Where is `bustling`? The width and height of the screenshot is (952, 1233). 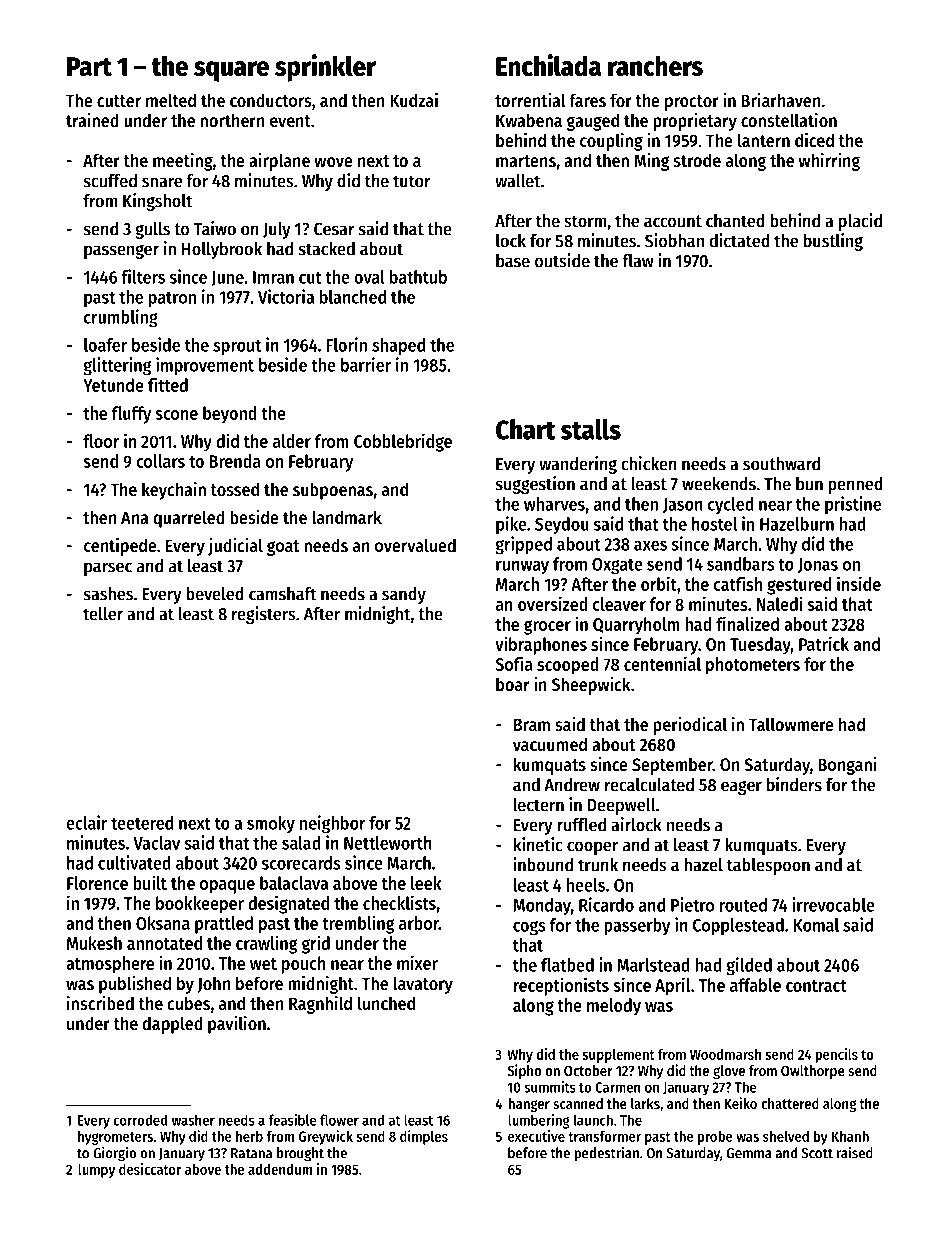
bustling is located at coordinates (833, 242).
